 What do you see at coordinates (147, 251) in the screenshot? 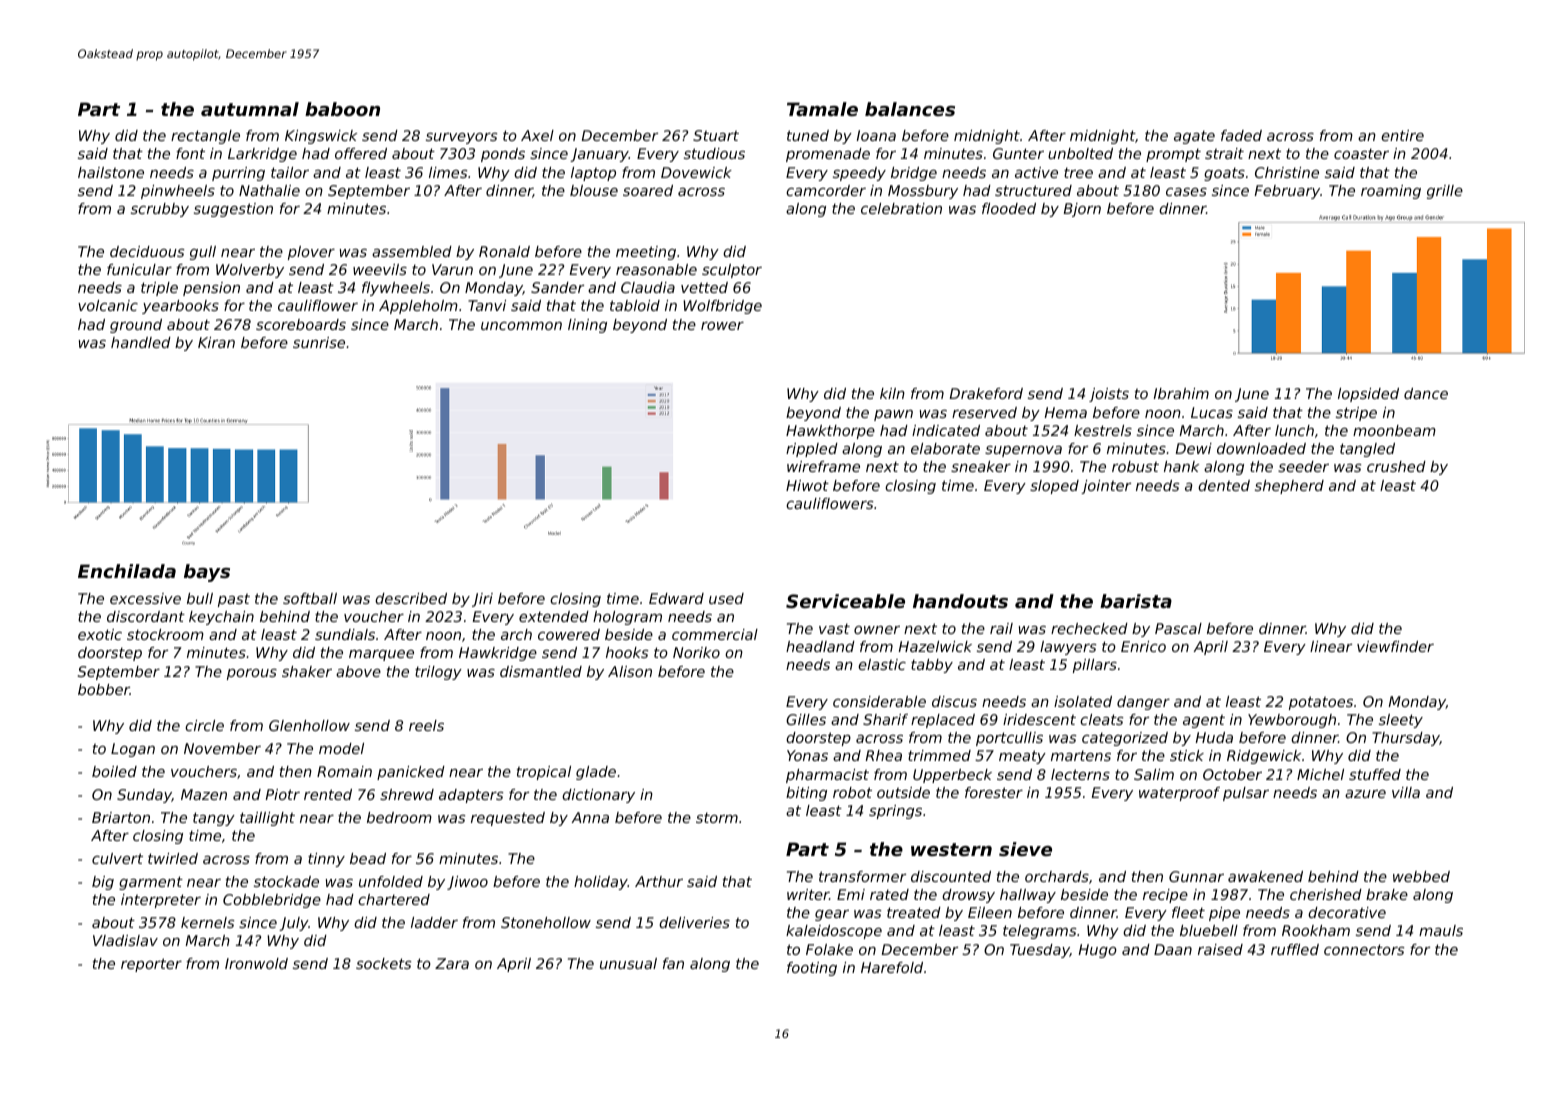
I see `deciduous` at bounding box center [147, 251].
